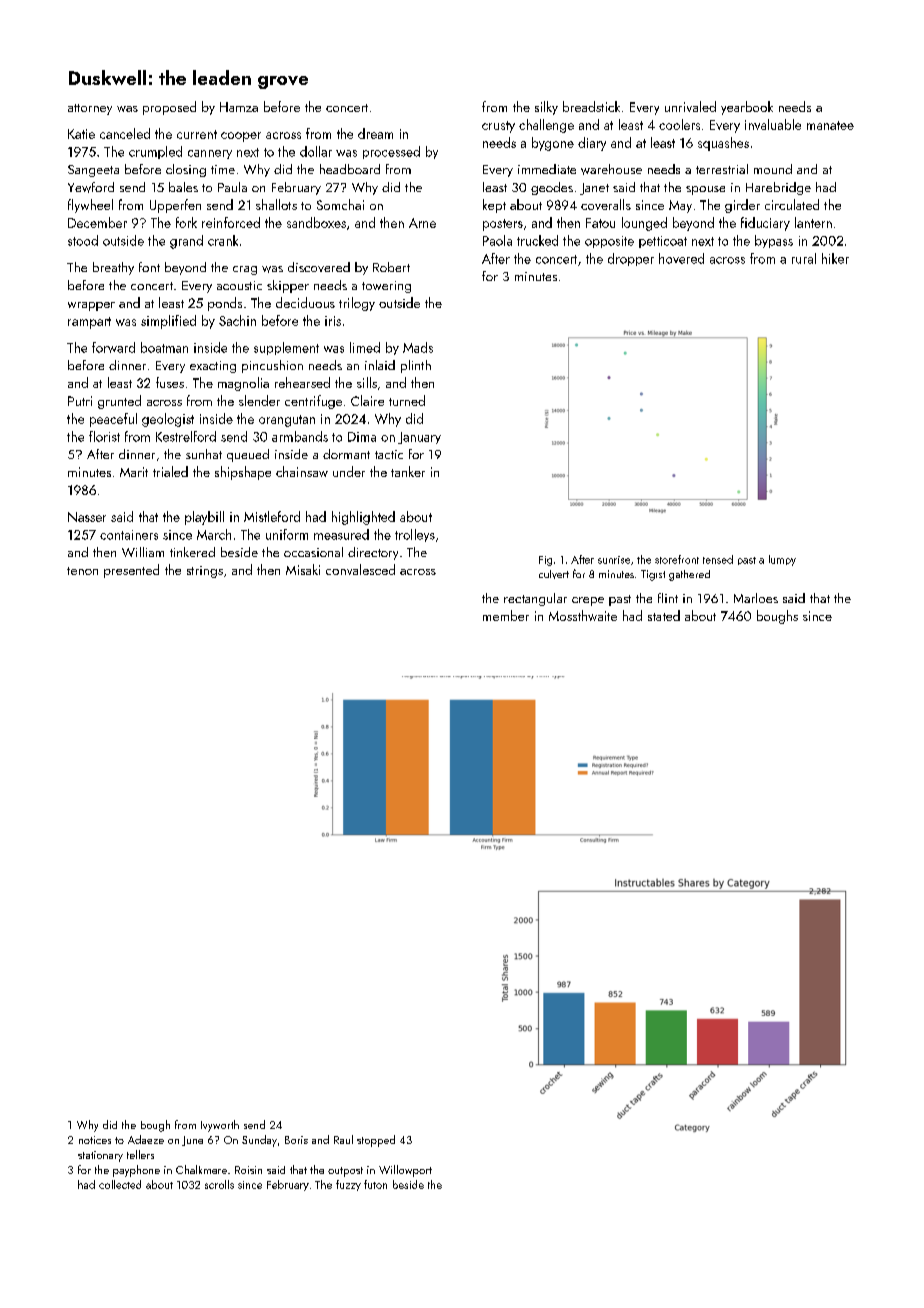 Image resolution: width=924 pixels, height=1308 pixels. What do you see at coordinates (220, 1126) in the image?
I see `Ivyworth` at bounding box center [220, 1126].
